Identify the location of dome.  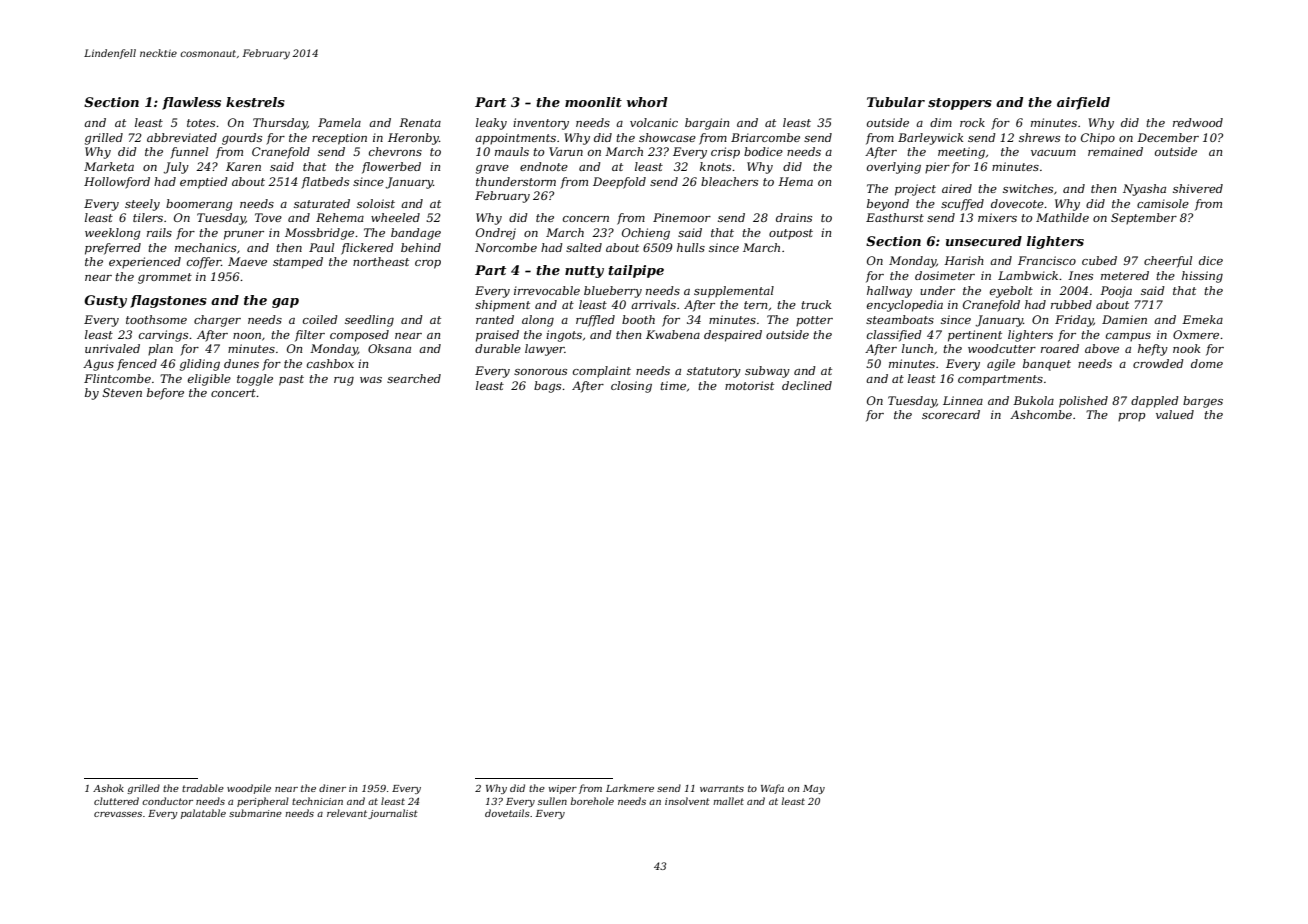
(1207, 363).
